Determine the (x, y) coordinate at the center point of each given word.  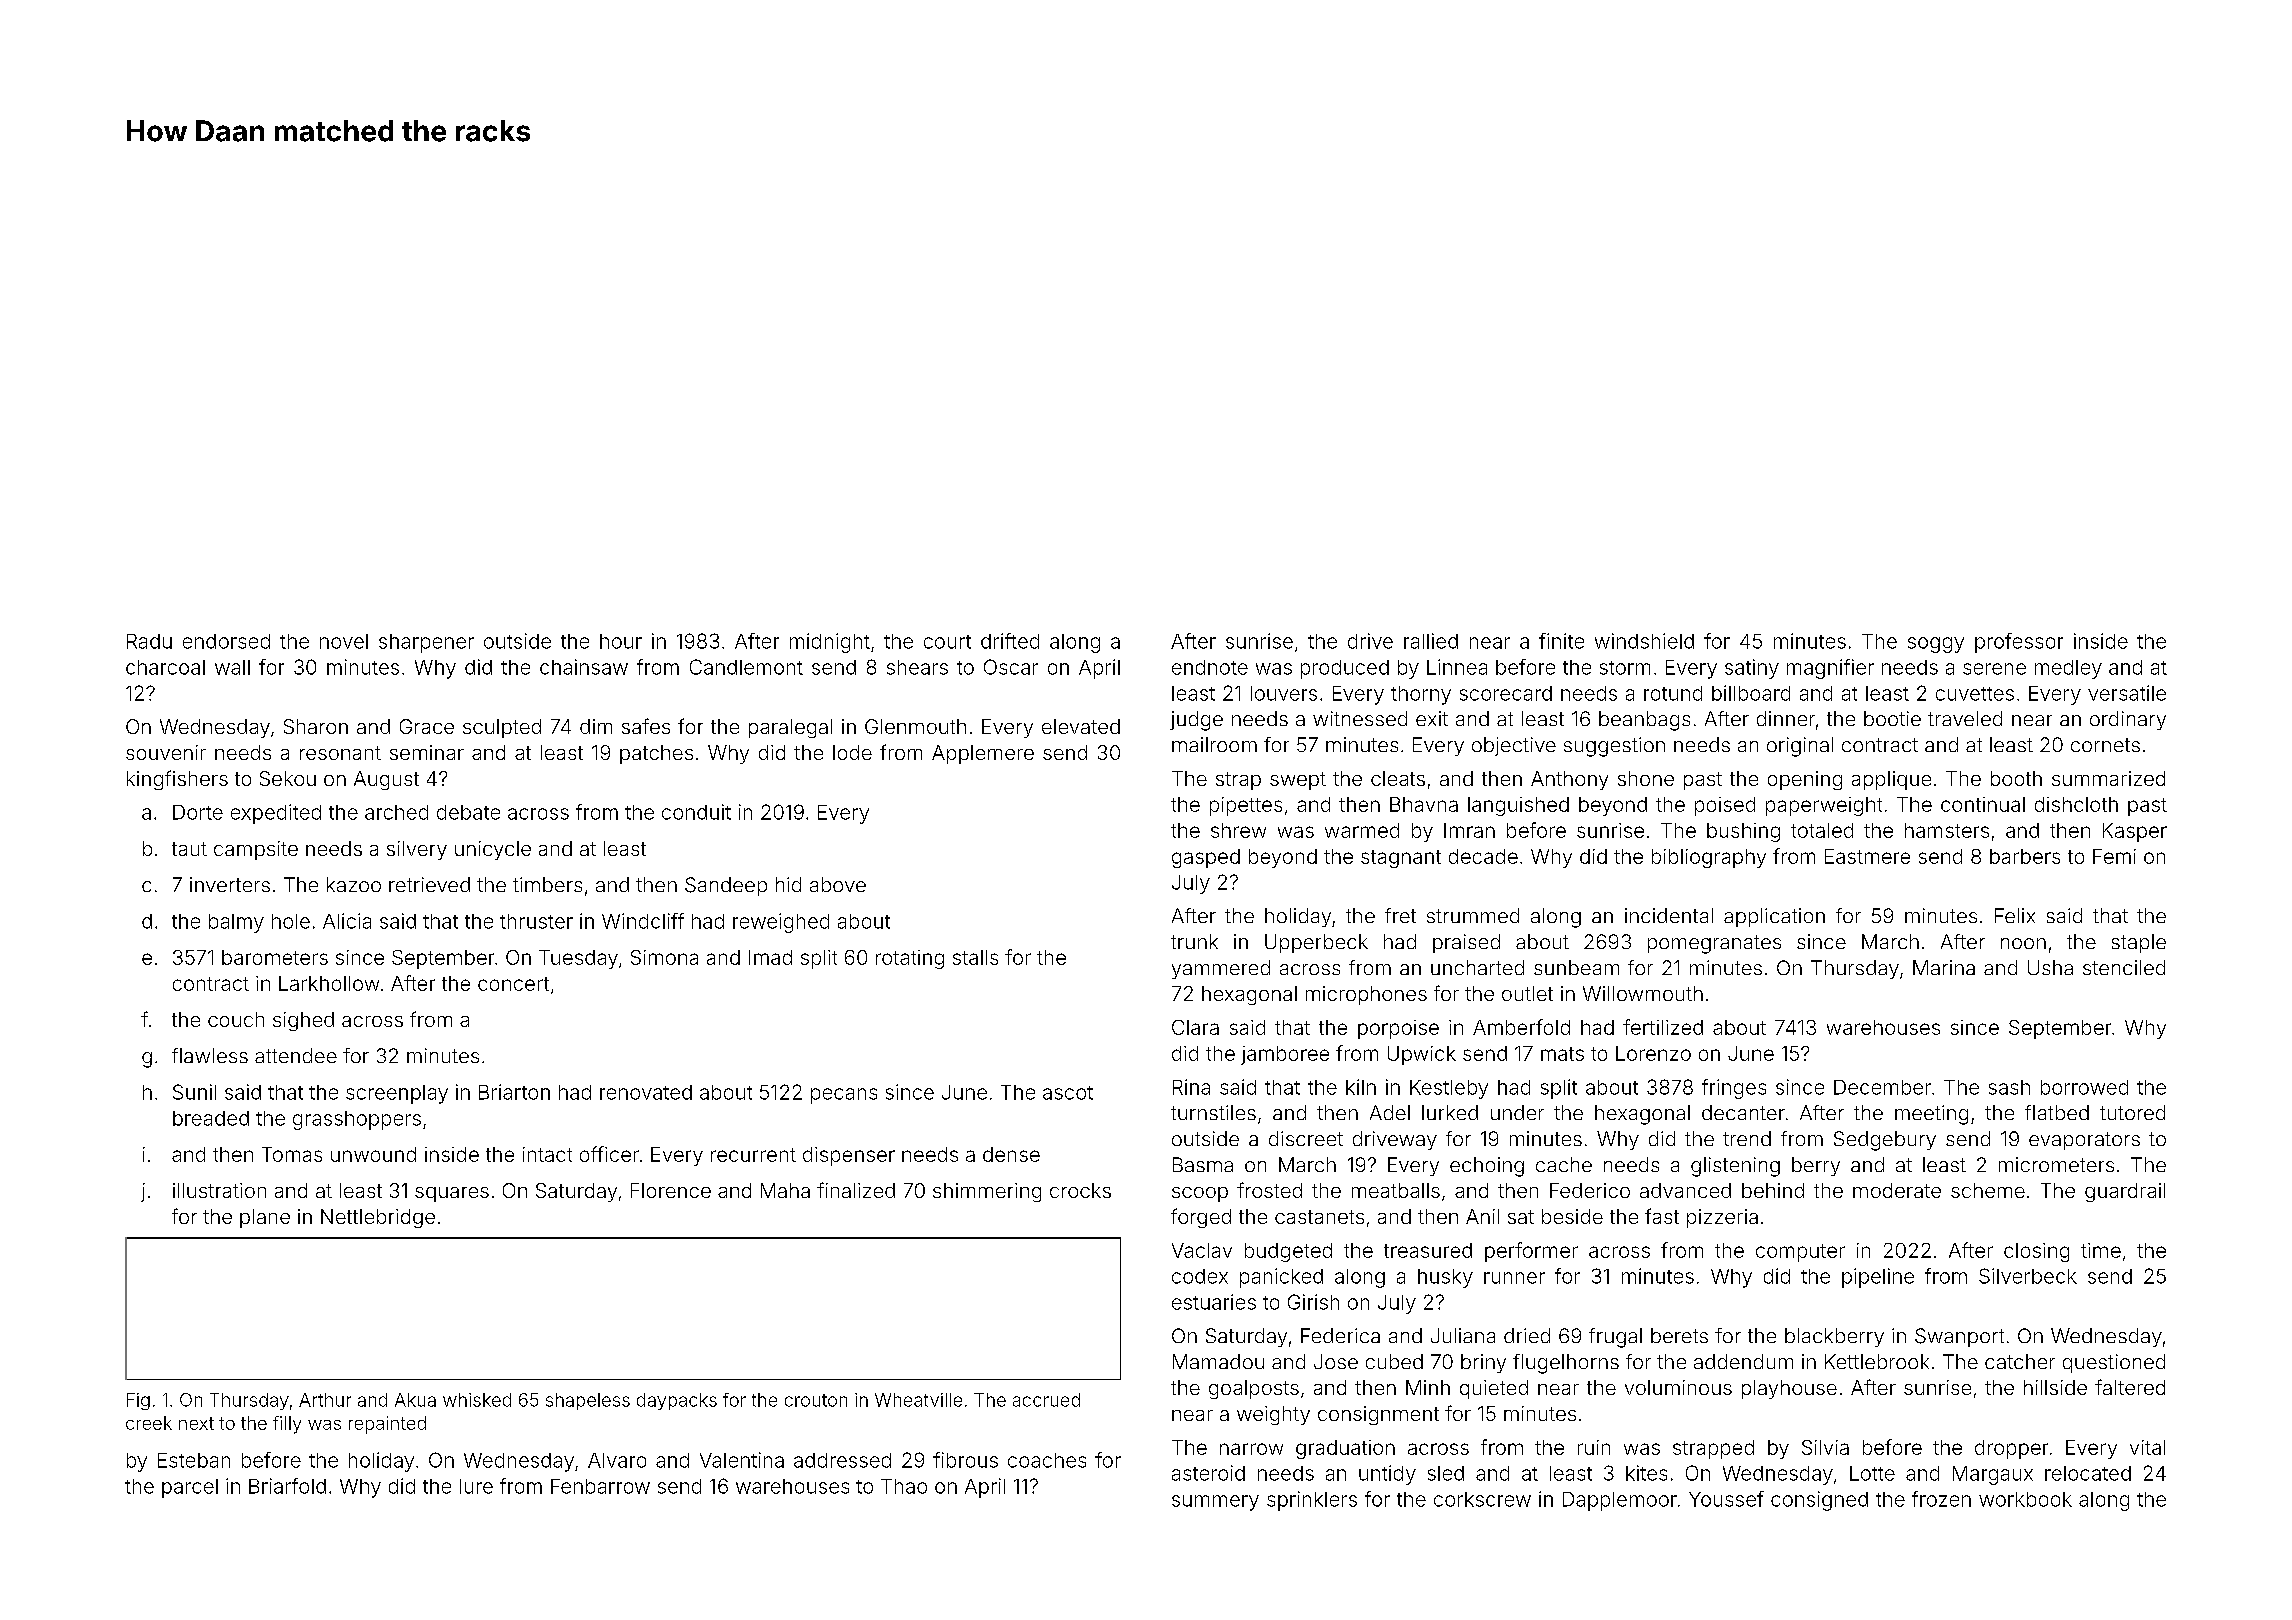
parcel (190, 1488)
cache (1564, 1164)
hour (621, 641)
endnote (1210, 667)
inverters (230, 884)
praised (1466, 943)
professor (2019, 643)
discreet (1306, 1138)
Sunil (194, 1092)
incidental (1669, 915)
